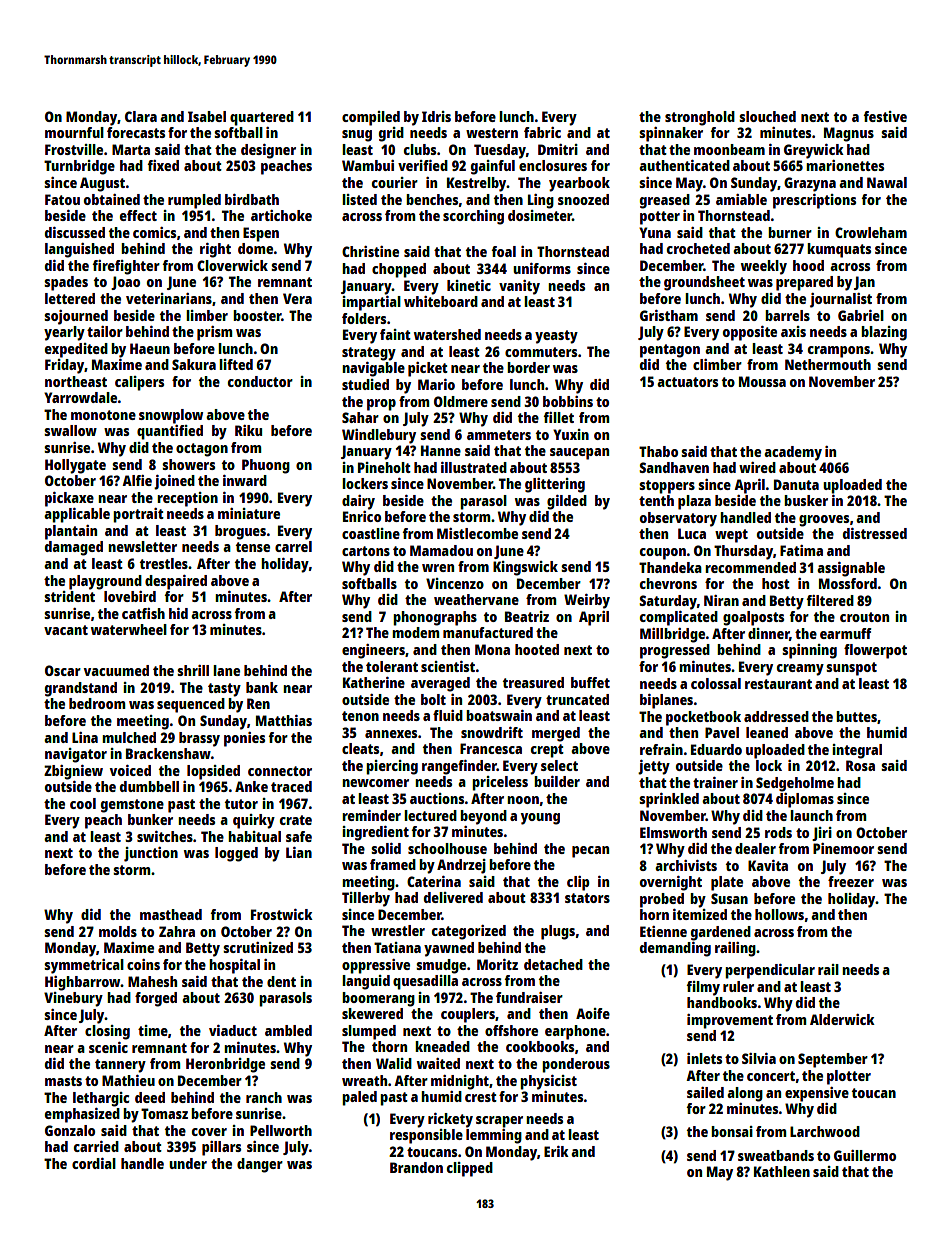  I want to click on trainer, so click(715, 782).
